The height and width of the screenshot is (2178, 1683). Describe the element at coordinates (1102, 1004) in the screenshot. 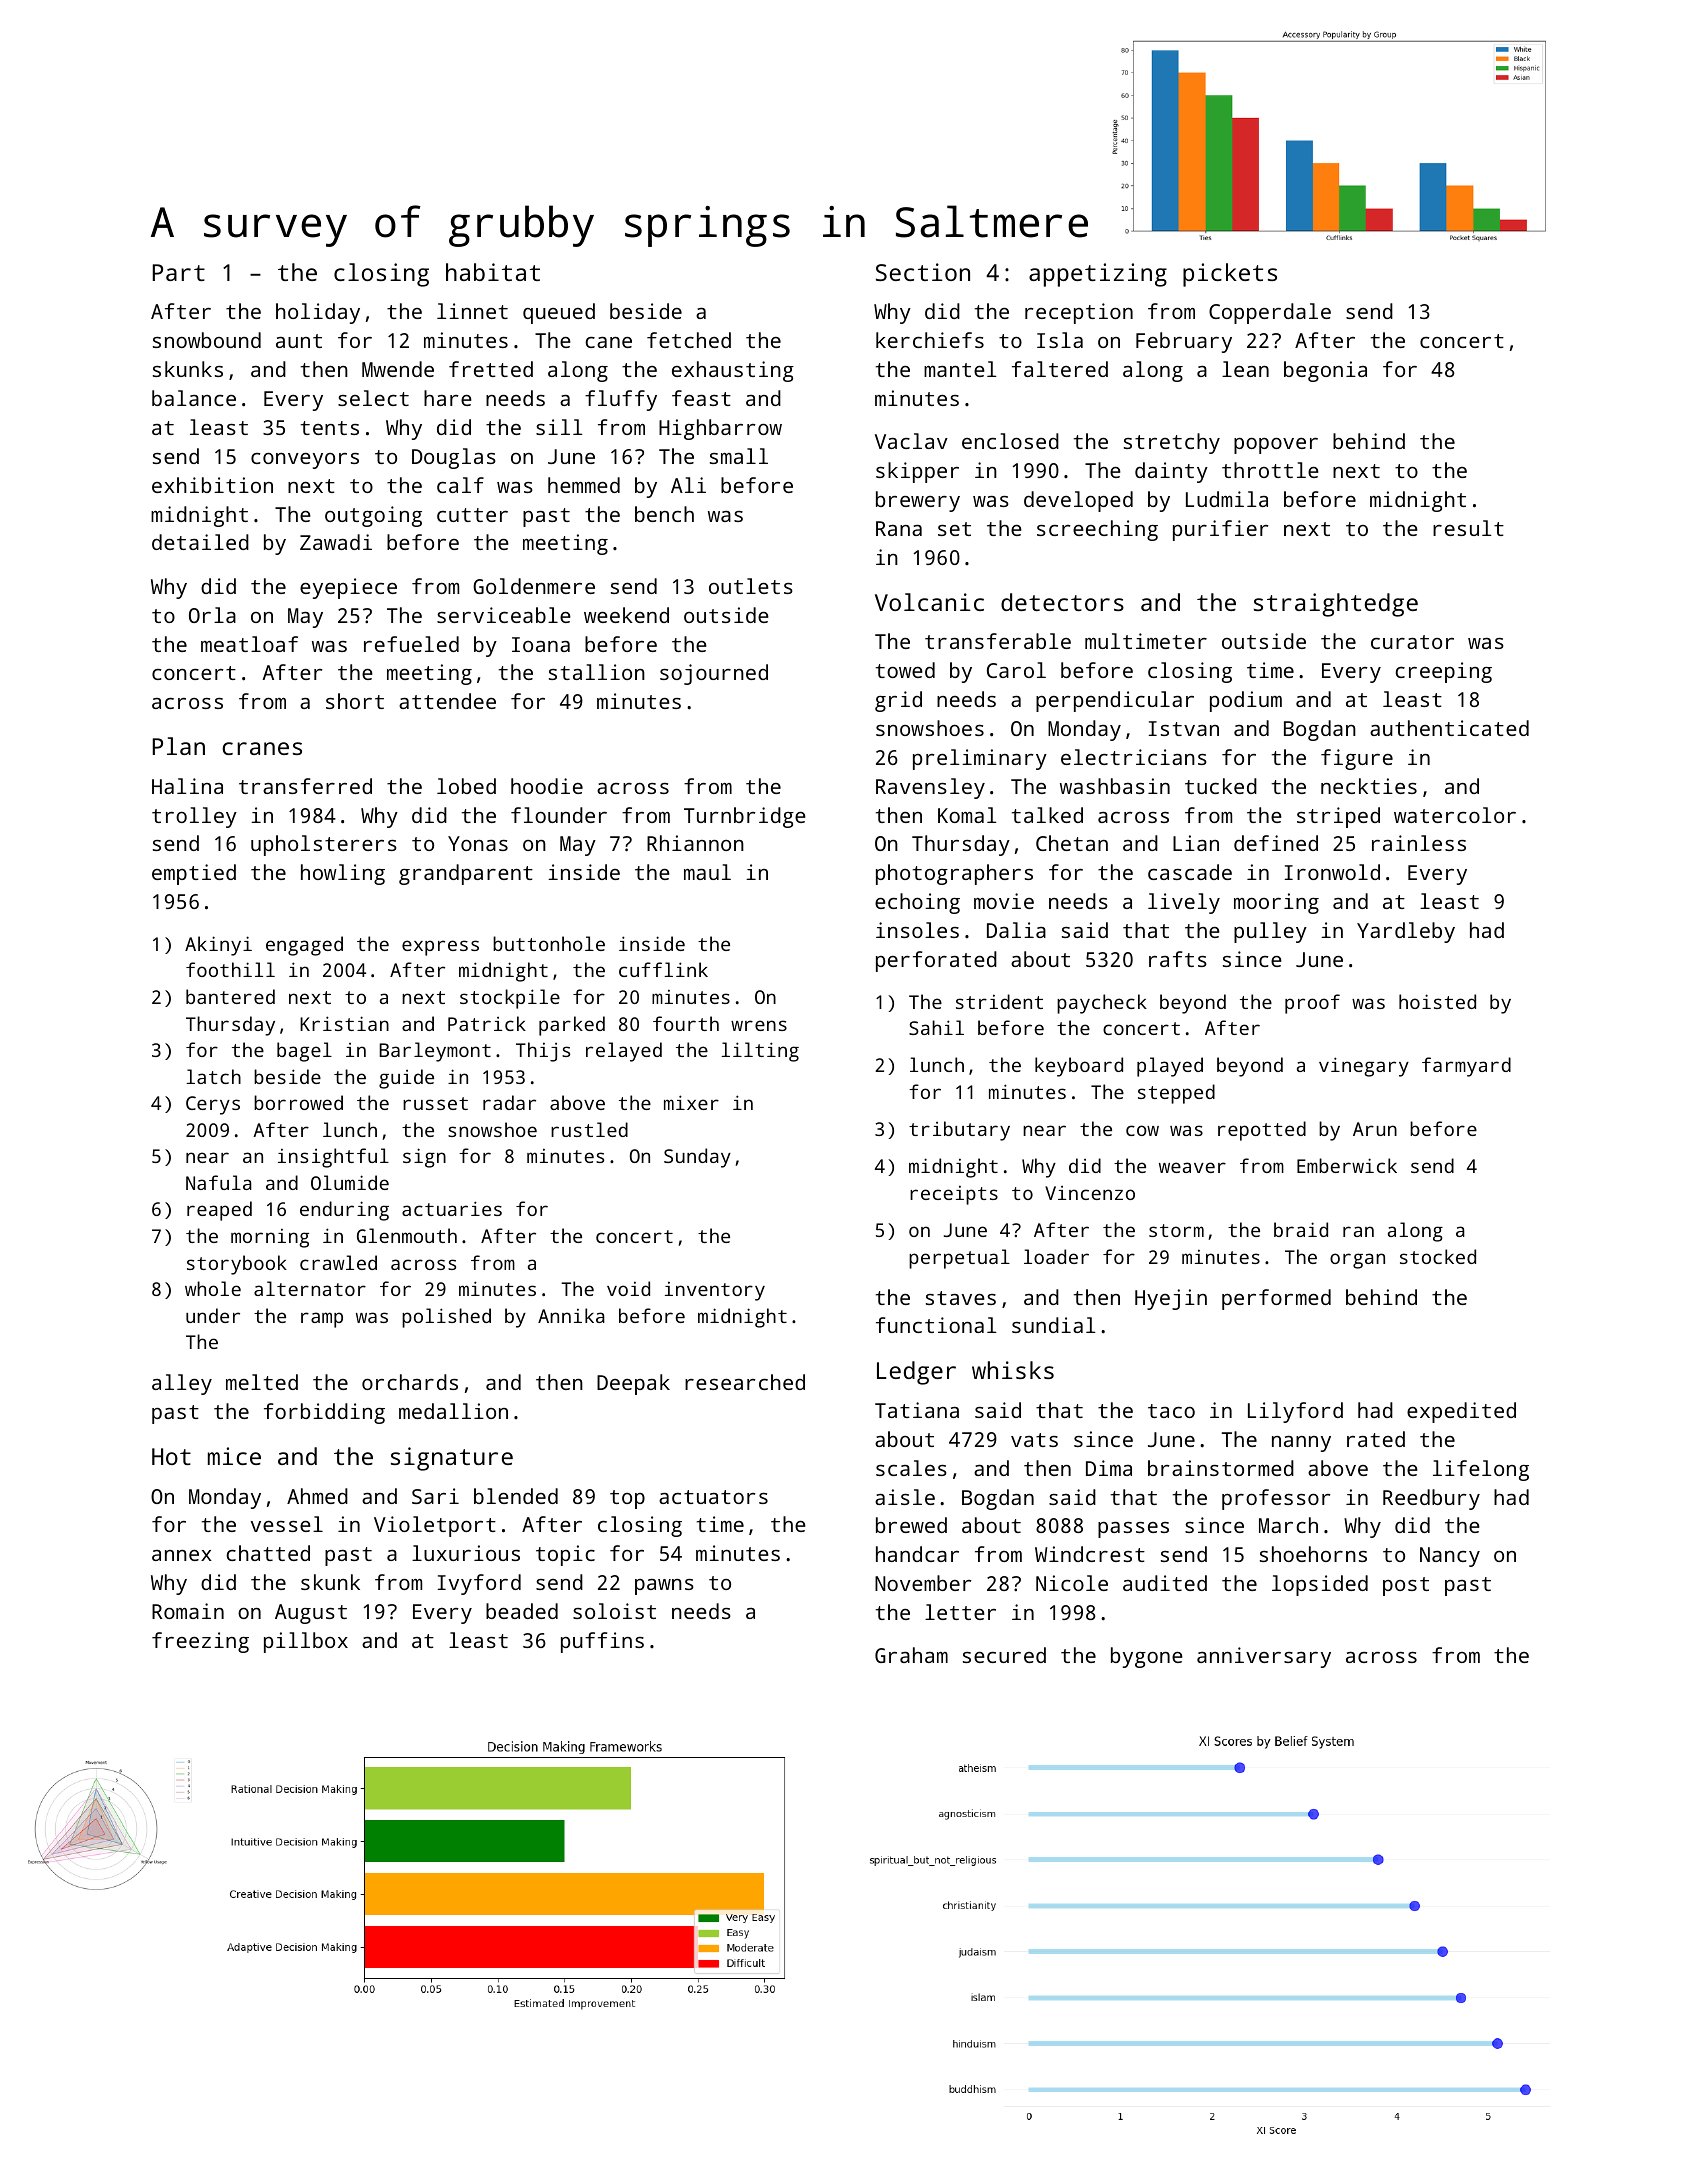

I see `paycheck` at that location.
